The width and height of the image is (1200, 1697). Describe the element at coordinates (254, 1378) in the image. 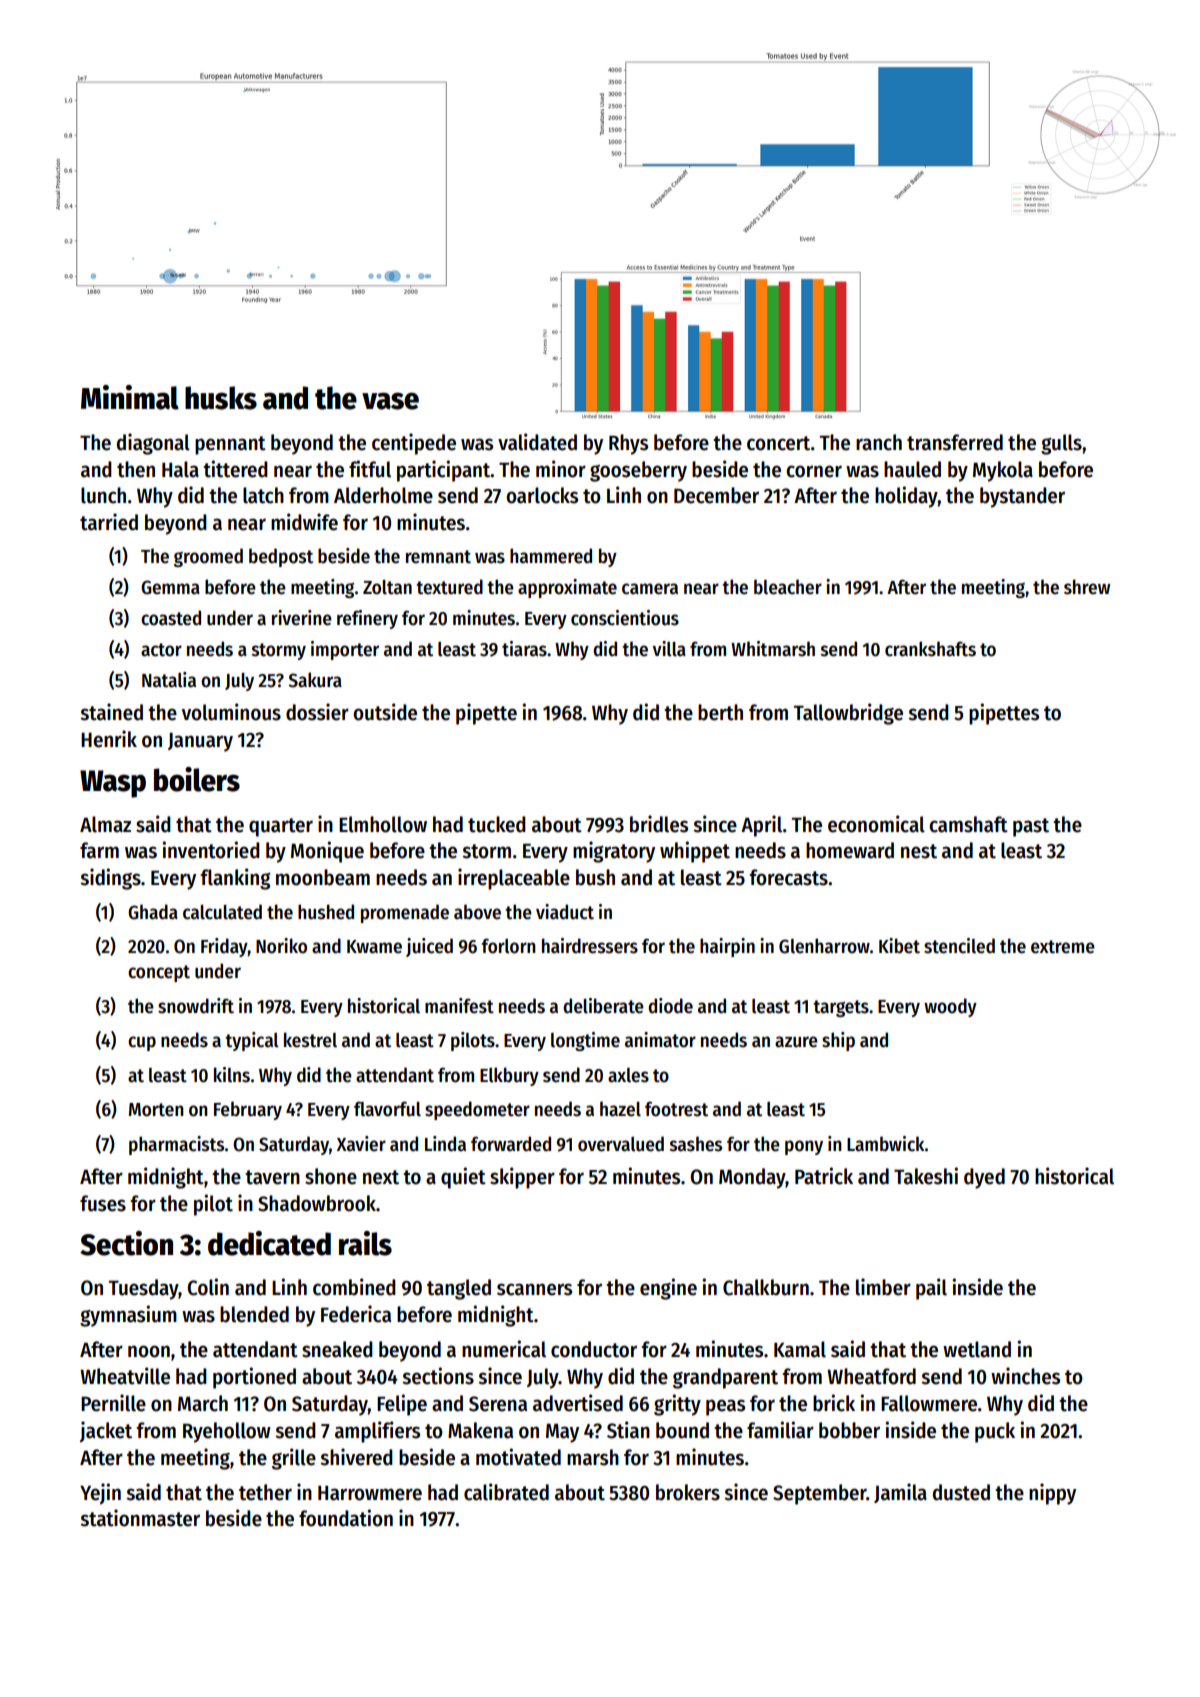

I see `portioned` at that location.
